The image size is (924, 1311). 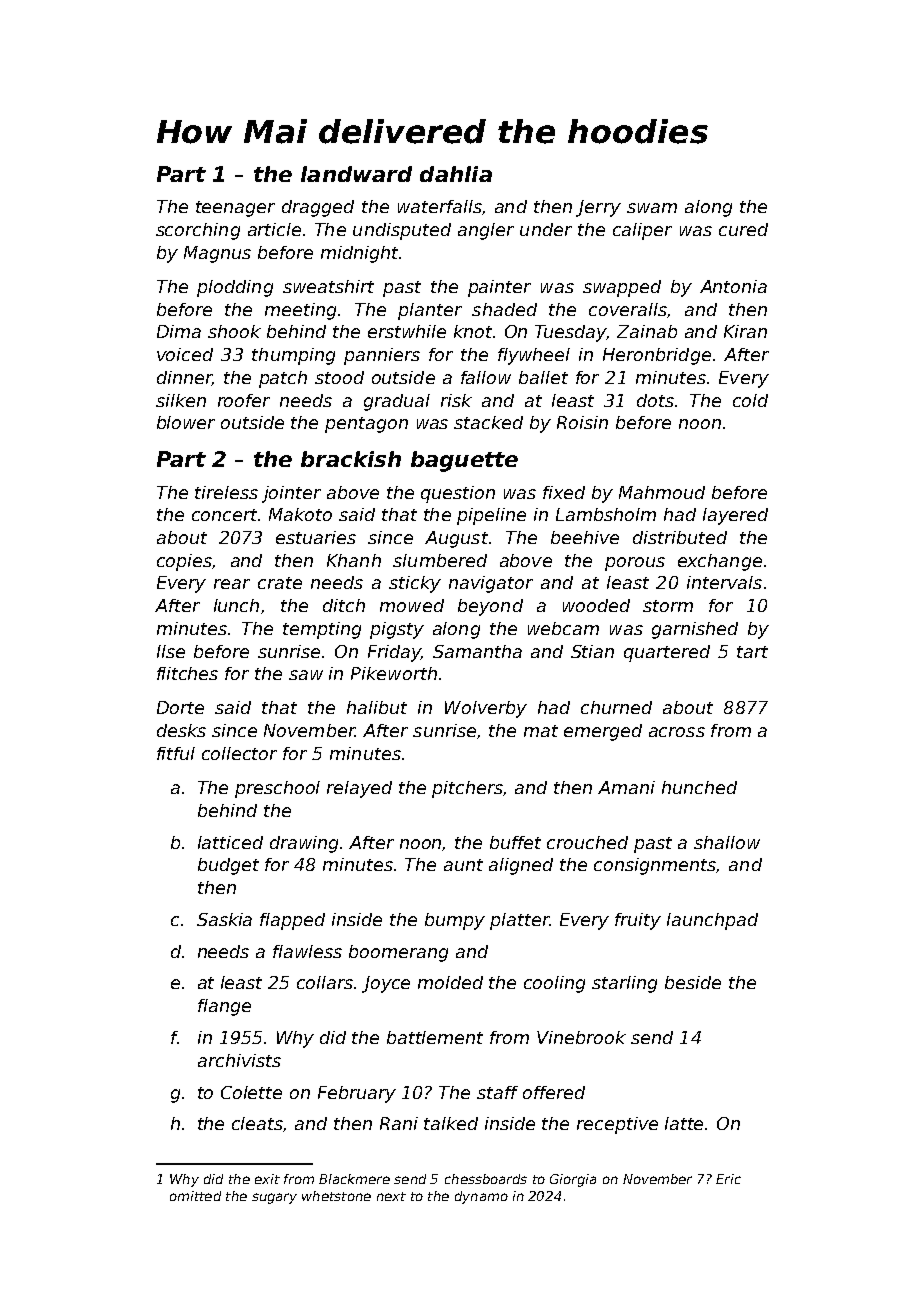 I want to click on angler, so click(x=486, y=231).
